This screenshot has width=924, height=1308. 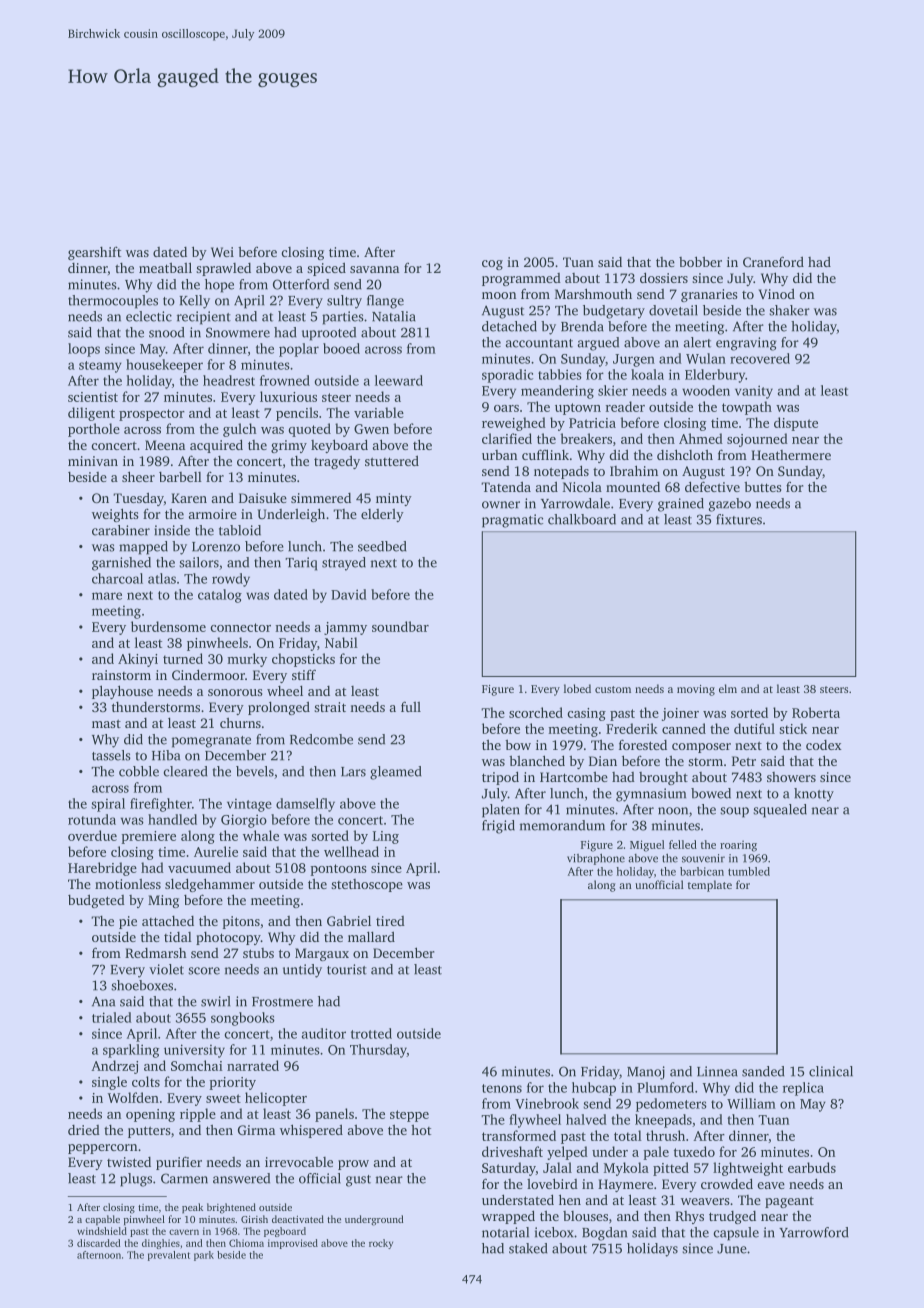 What do you see at coordinates (223, 269) in the screenshot?
I see `sprawled` at bounding box center [223, 269].
